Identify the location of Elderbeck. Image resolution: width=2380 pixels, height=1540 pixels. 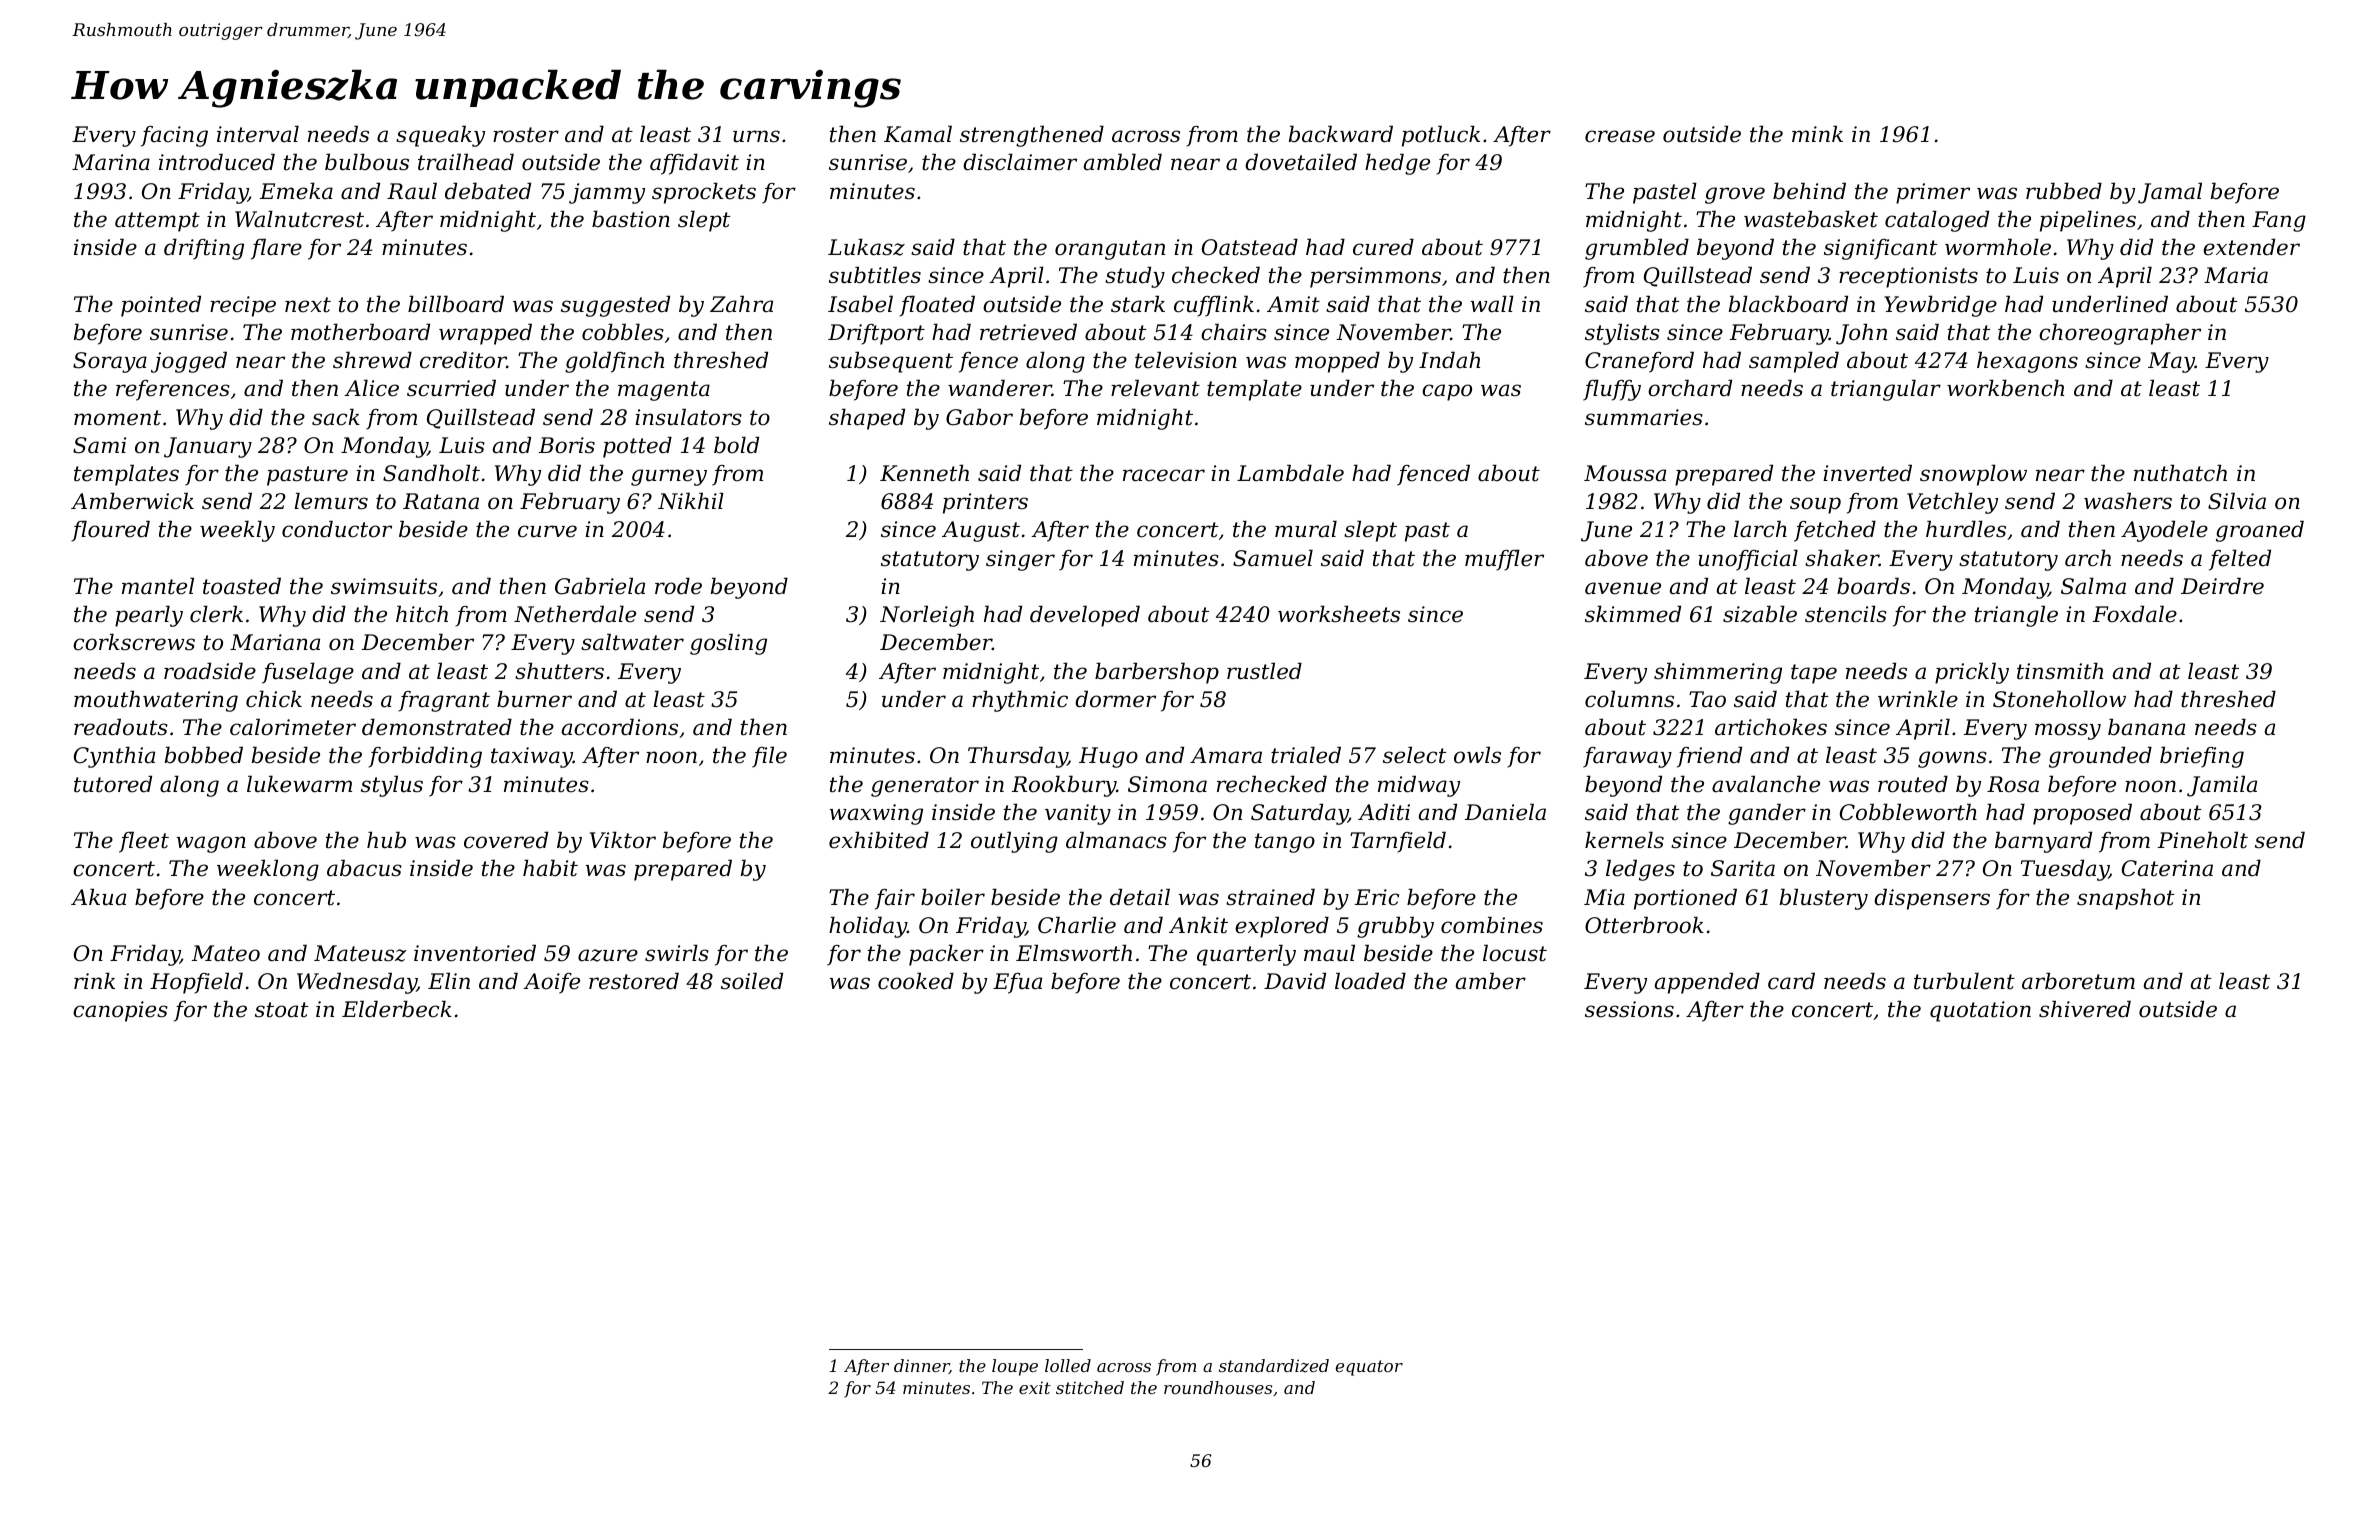
(397, 1009).
